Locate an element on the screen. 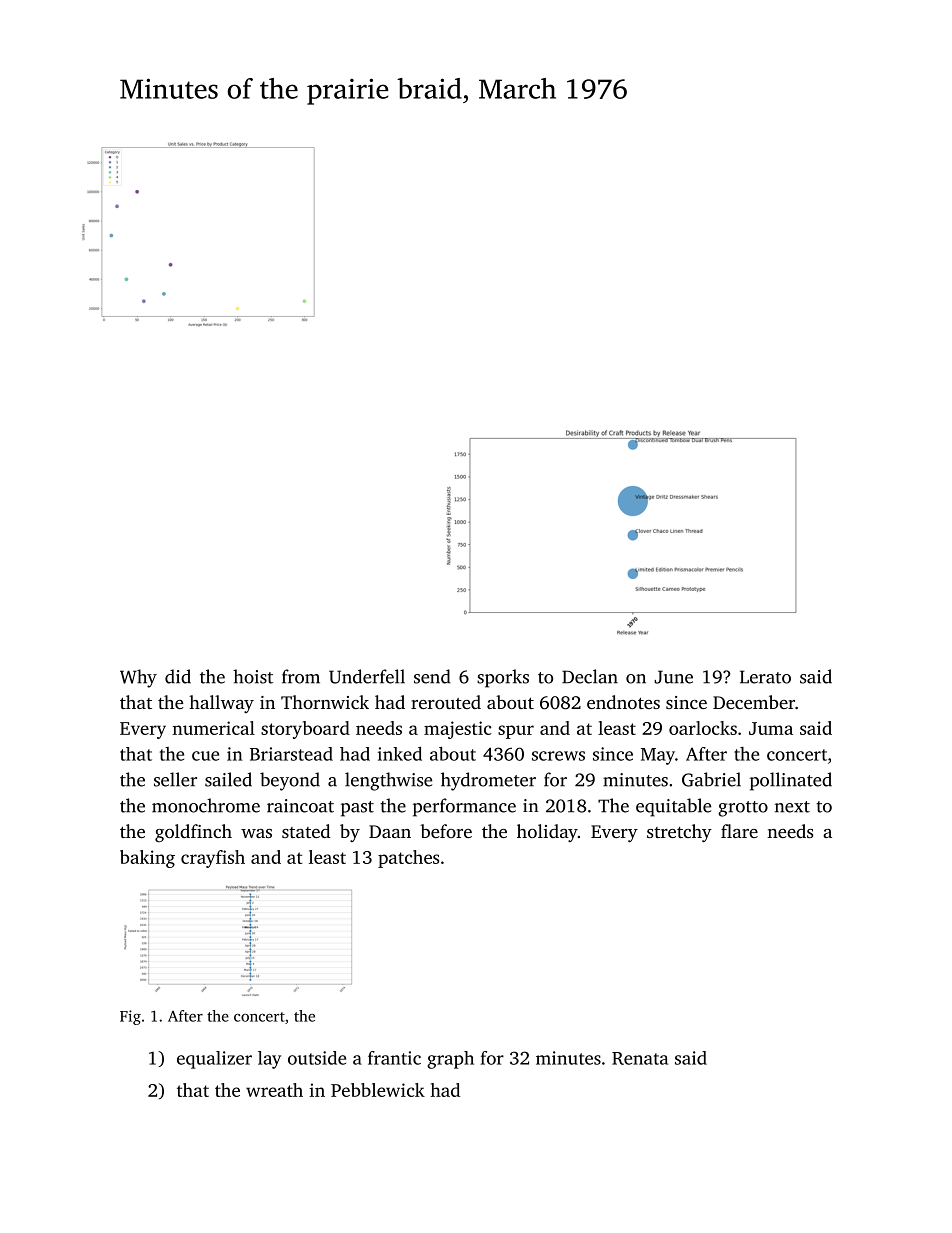 The image size is (952, 1233). wreath is located at coordinates (274, 1090).
